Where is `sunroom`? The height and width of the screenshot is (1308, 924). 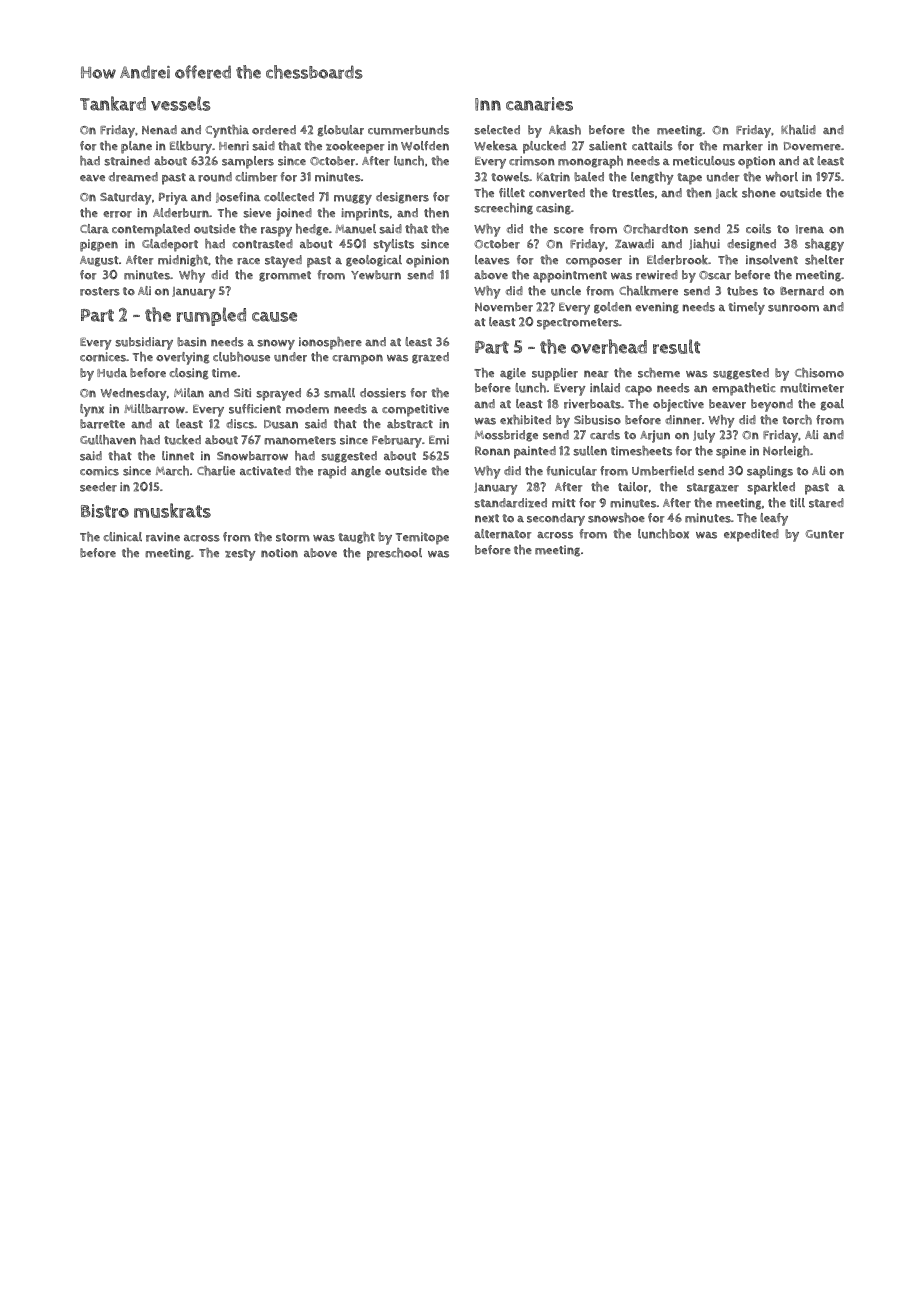 sunroom is located at coordinates (793, 308).
